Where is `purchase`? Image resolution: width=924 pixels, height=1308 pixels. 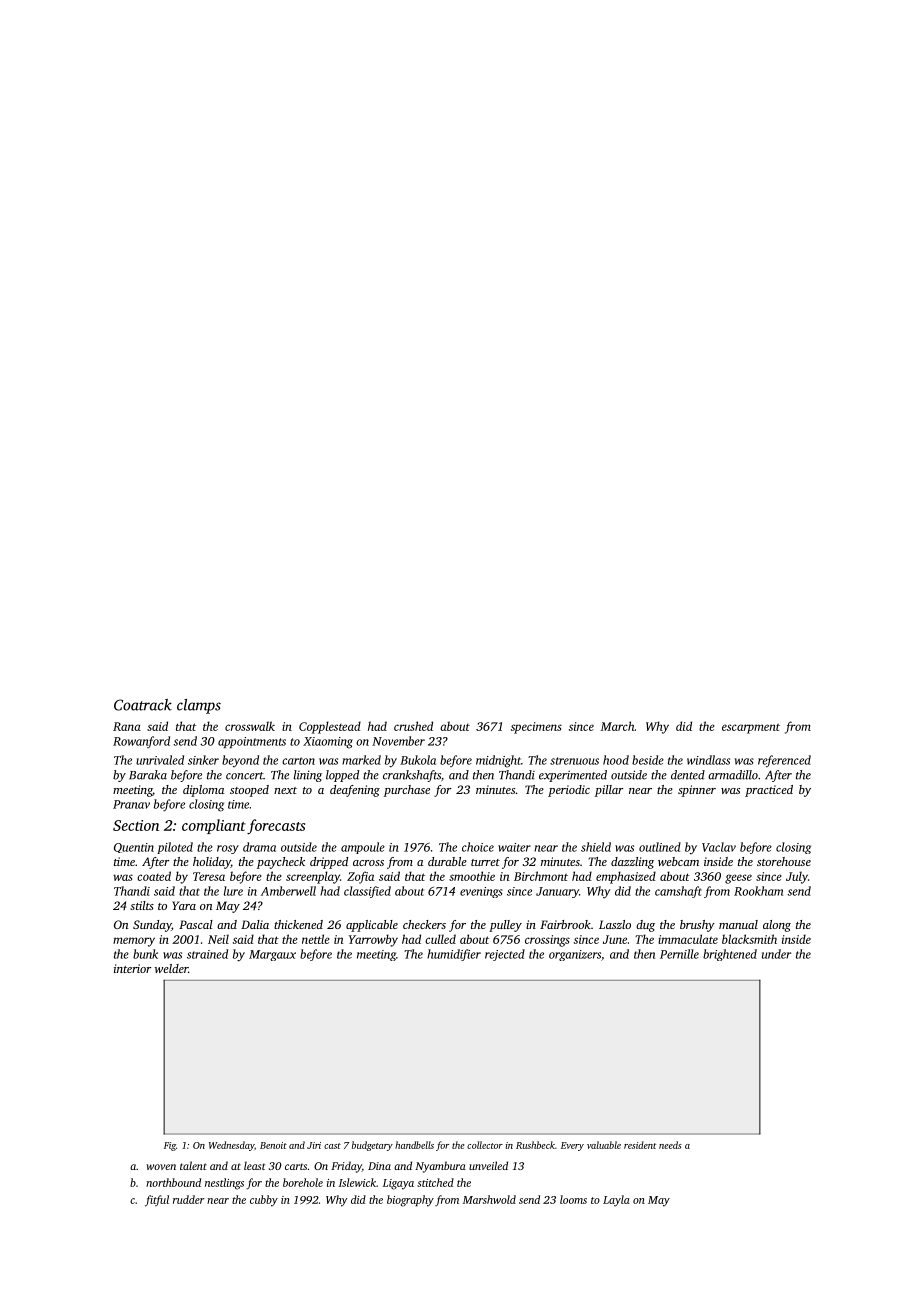
purchase is located at coordinates (407, 791).
